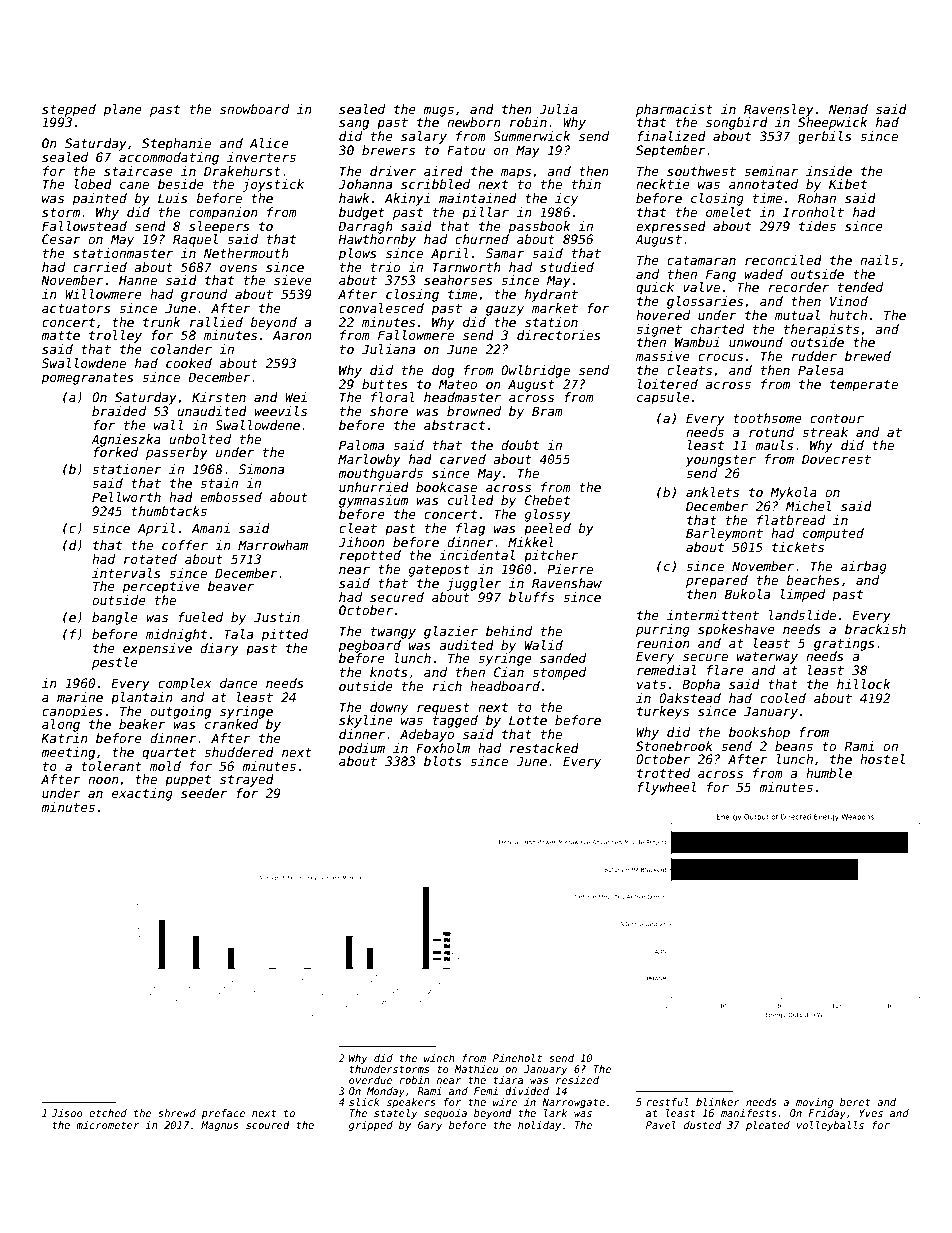  What do you see at coordinates (531, 597) in the screenshot?
I see `bluffs` at bounding box center [531, 597].
